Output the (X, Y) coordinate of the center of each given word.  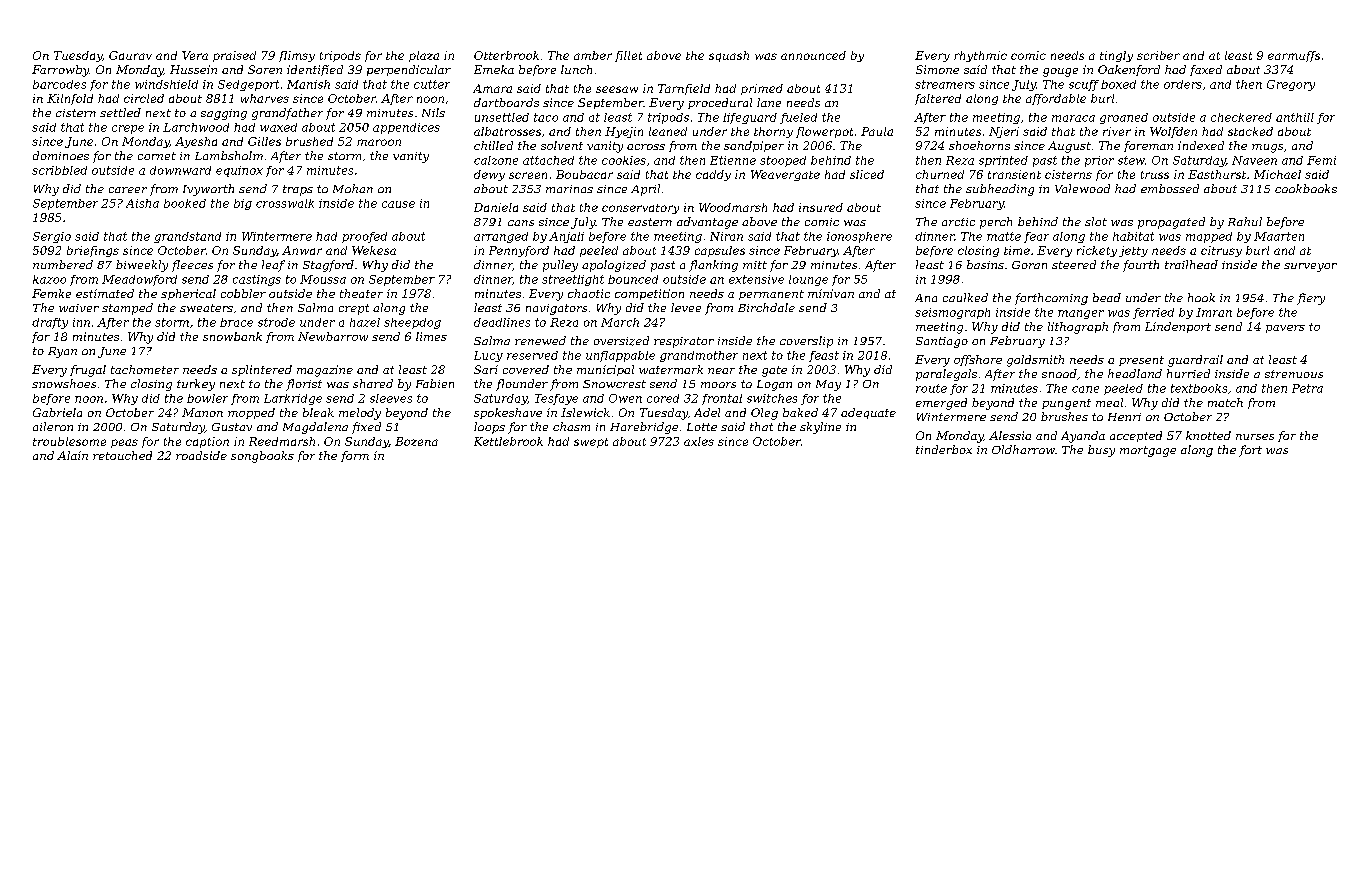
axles (699, 441)
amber (593, 55)
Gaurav (130, 55)
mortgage (1148, 451)
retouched (122, 455)
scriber (1158, 55)
